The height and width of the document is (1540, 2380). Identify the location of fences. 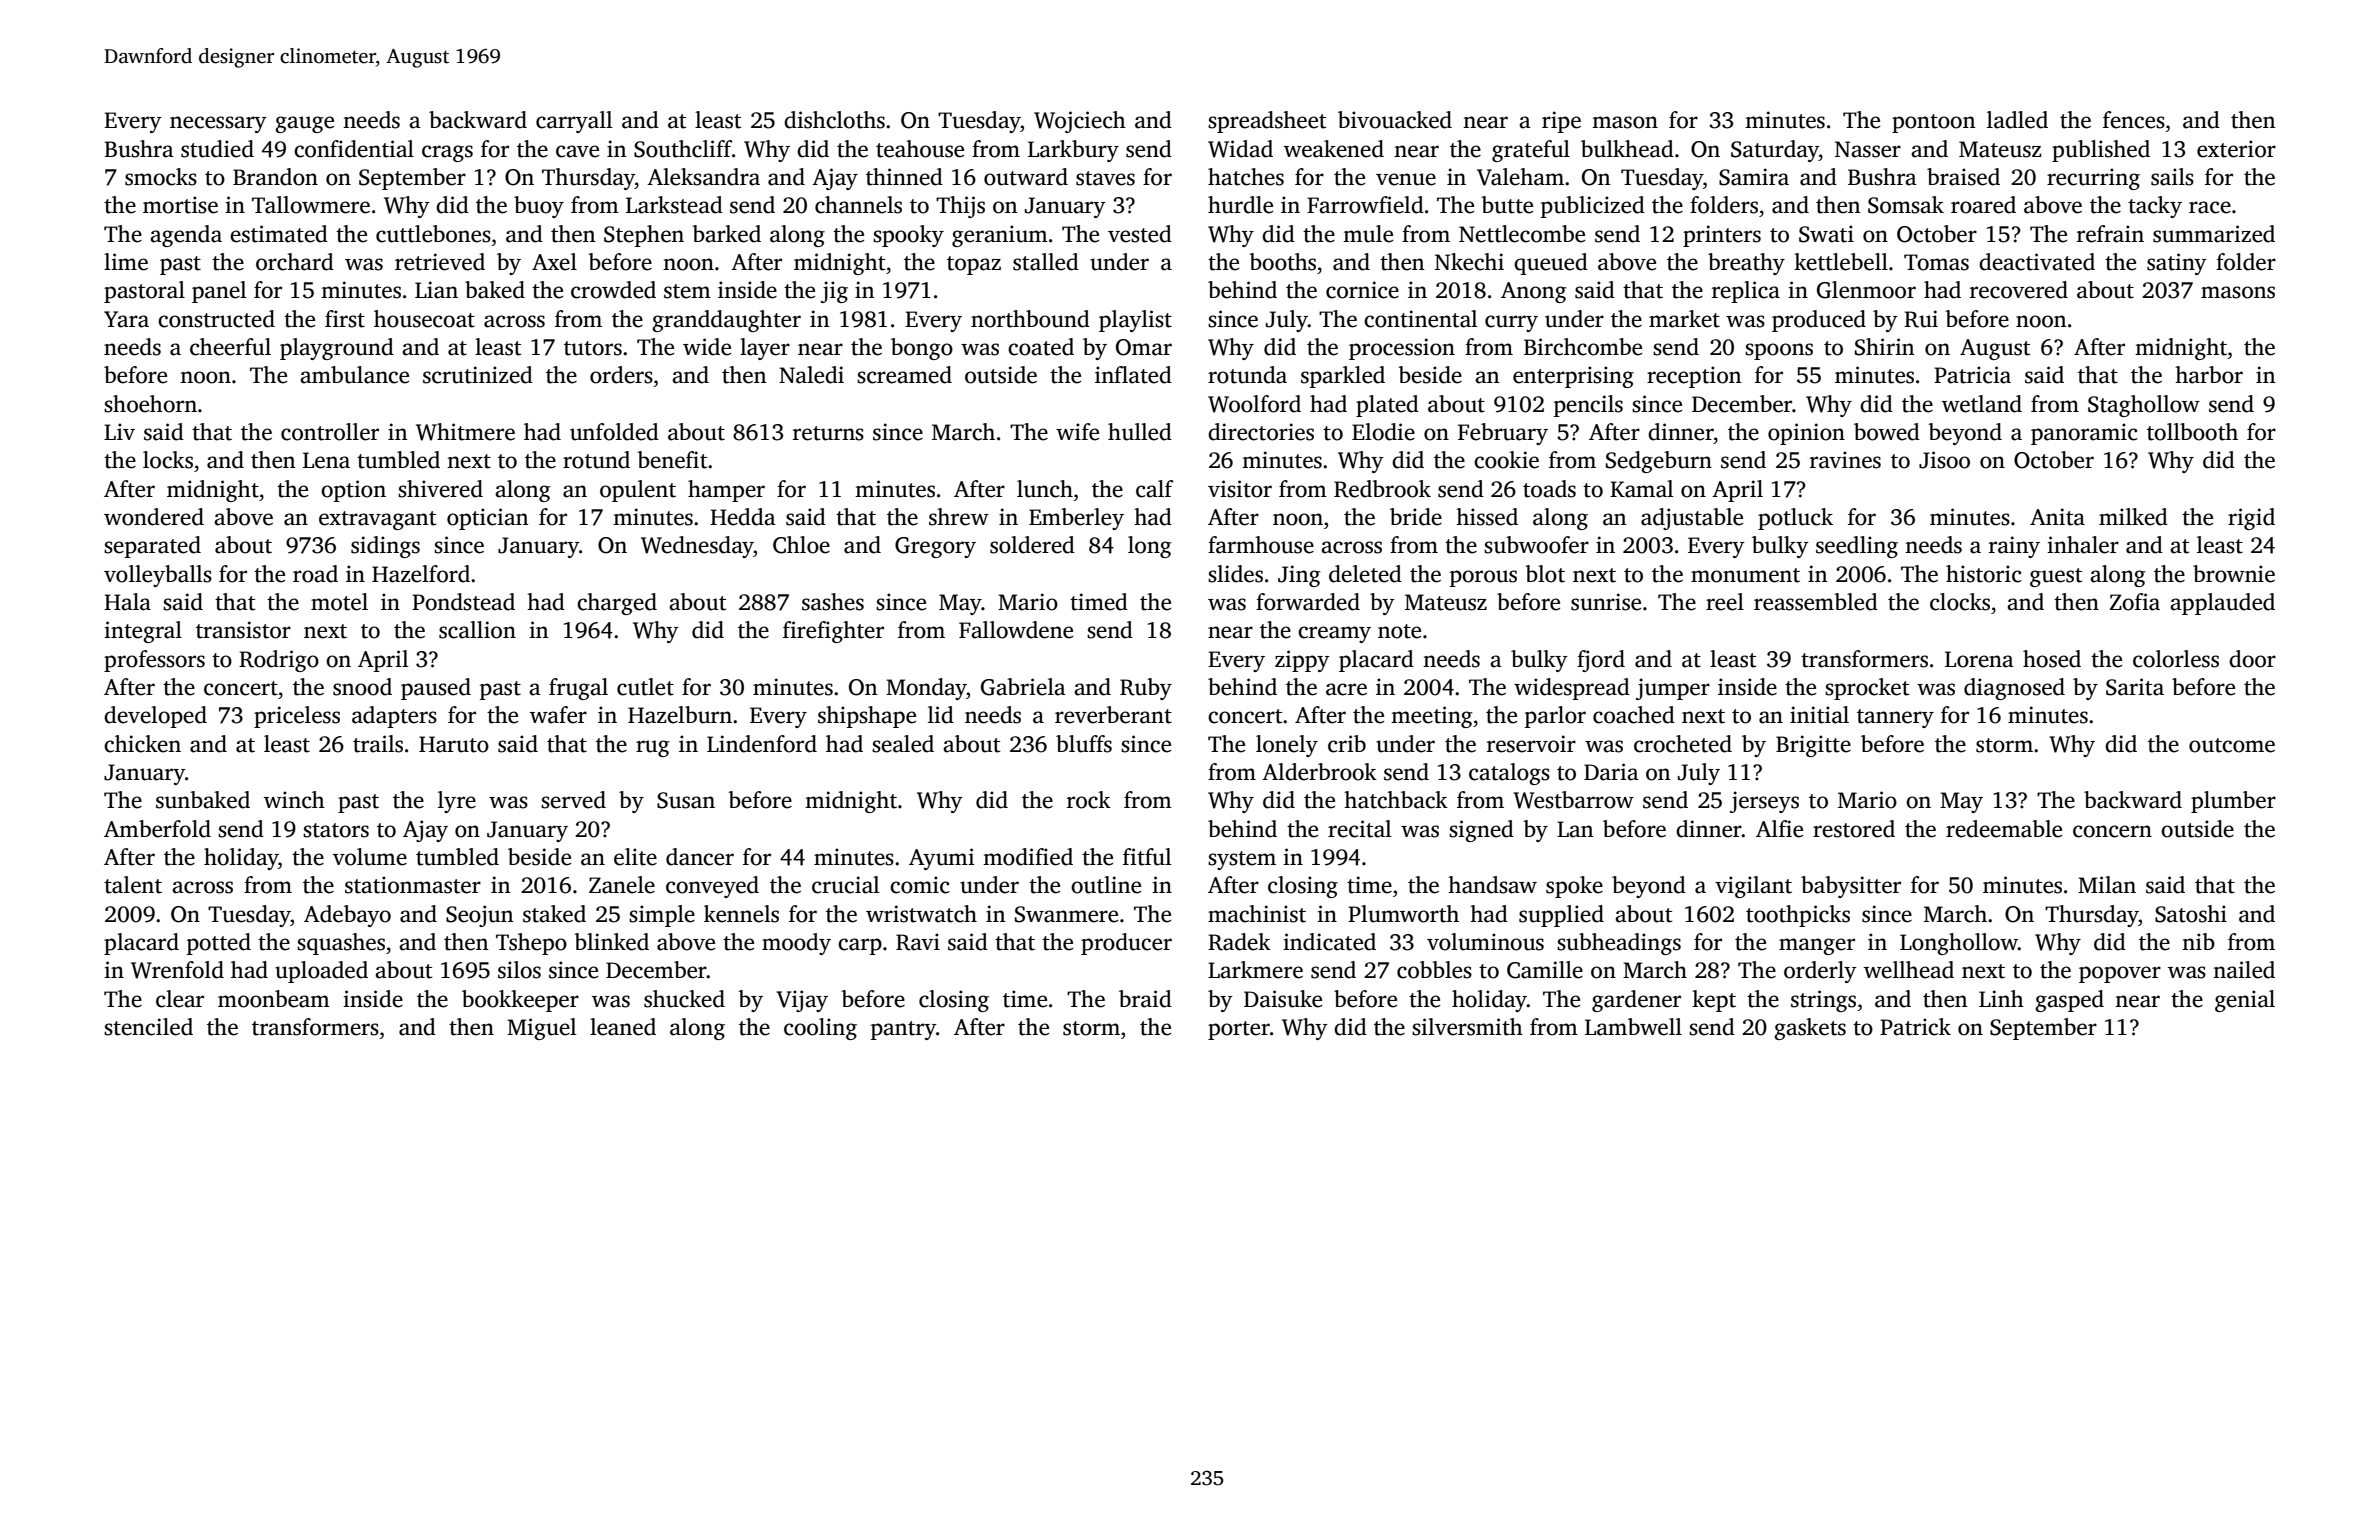
(2134, 120).
